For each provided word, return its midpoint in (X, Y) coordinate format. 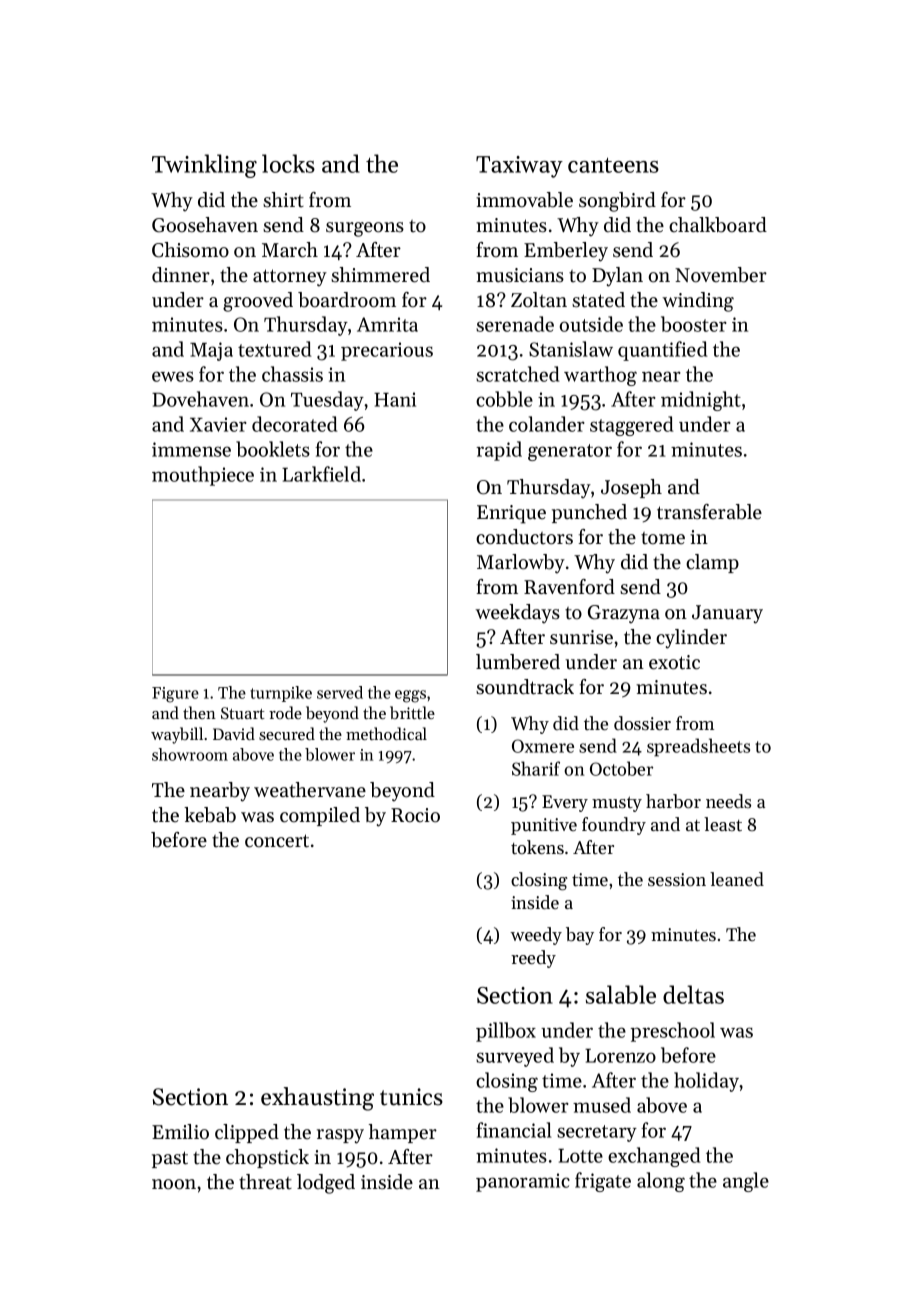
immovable (524, 200)
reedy (533, 959)
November (721, 275)
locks (288, 163)
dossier (642, 723)
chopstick (267, 1158)
